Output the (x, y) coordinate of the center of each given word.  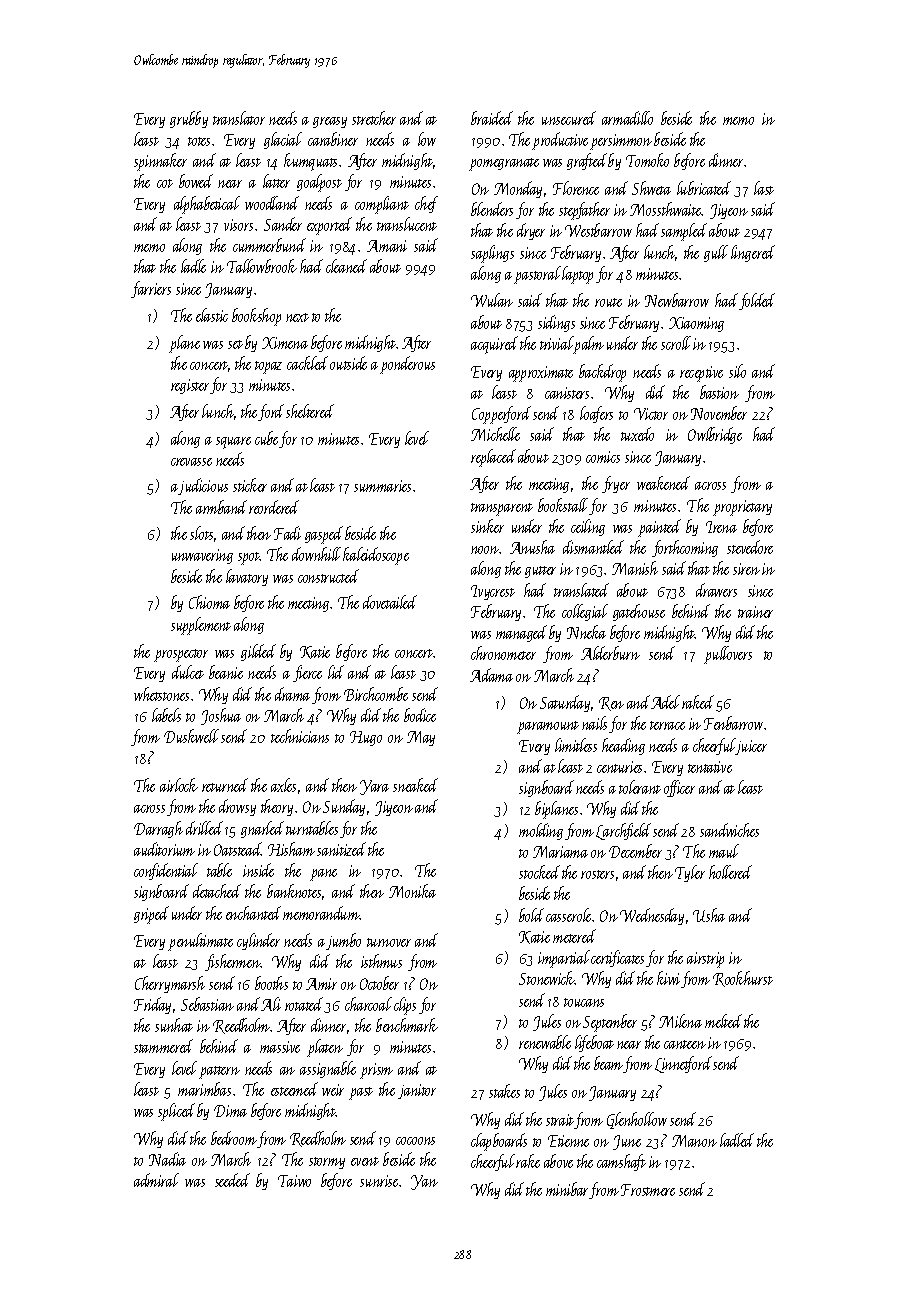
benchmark (407, 1025)
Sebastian (207, 1004)
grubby (189, 119)
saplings (492, 254)
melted (723, 1021)
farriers (151, 289)
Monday (518, 189)
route (608, 302)
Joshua (221, 716)
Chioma (209, 602)
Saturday (565, 703)
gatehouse (639, 612)
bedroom (234, 1138)
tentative (710, 767)
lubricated (704, 188)
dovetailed (390, 602)
